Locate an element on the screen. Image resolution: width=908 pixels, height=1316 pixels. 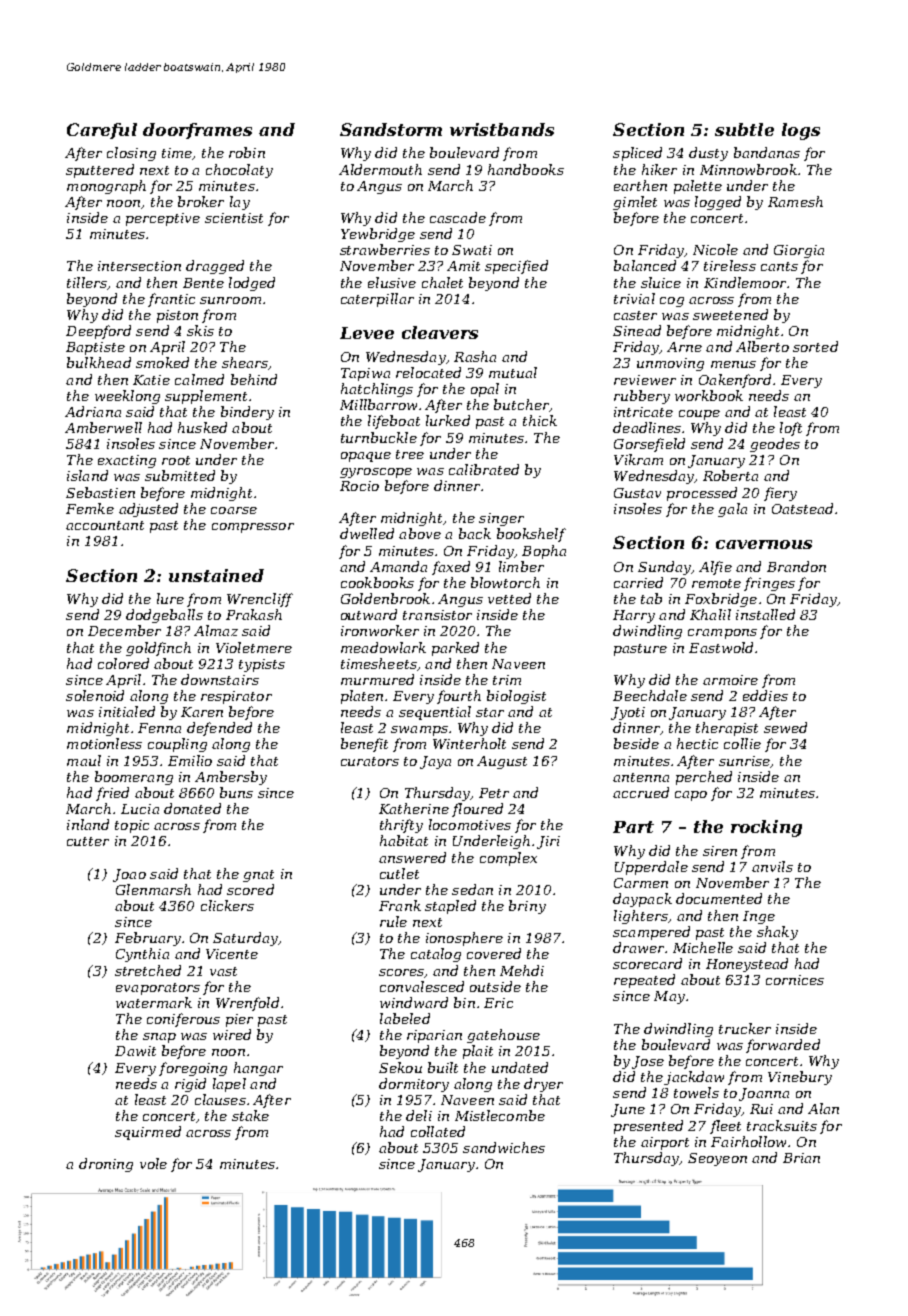
stake is located at coordinates (250, 1115).
